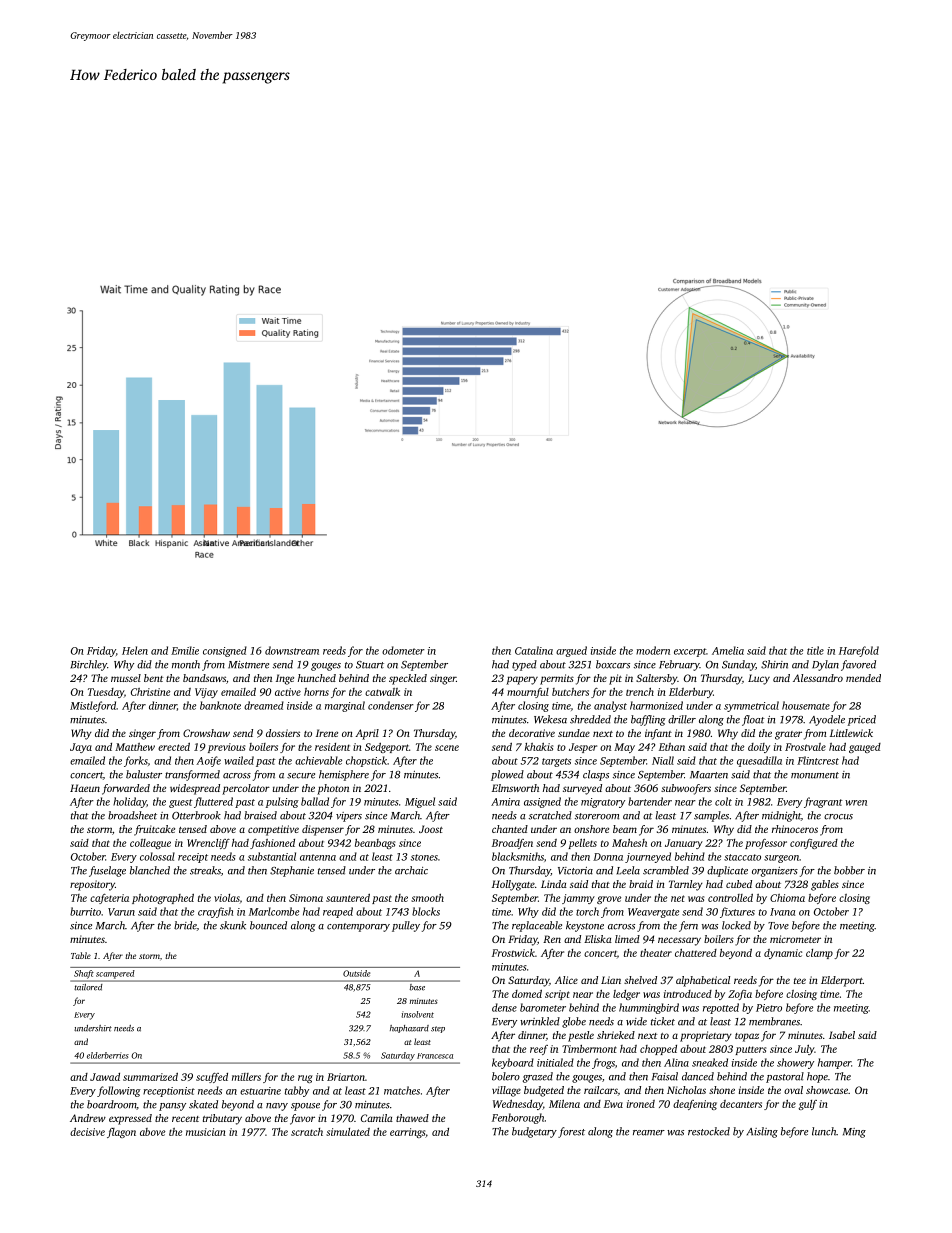  I want to click on forest, so click(571, 1132).
